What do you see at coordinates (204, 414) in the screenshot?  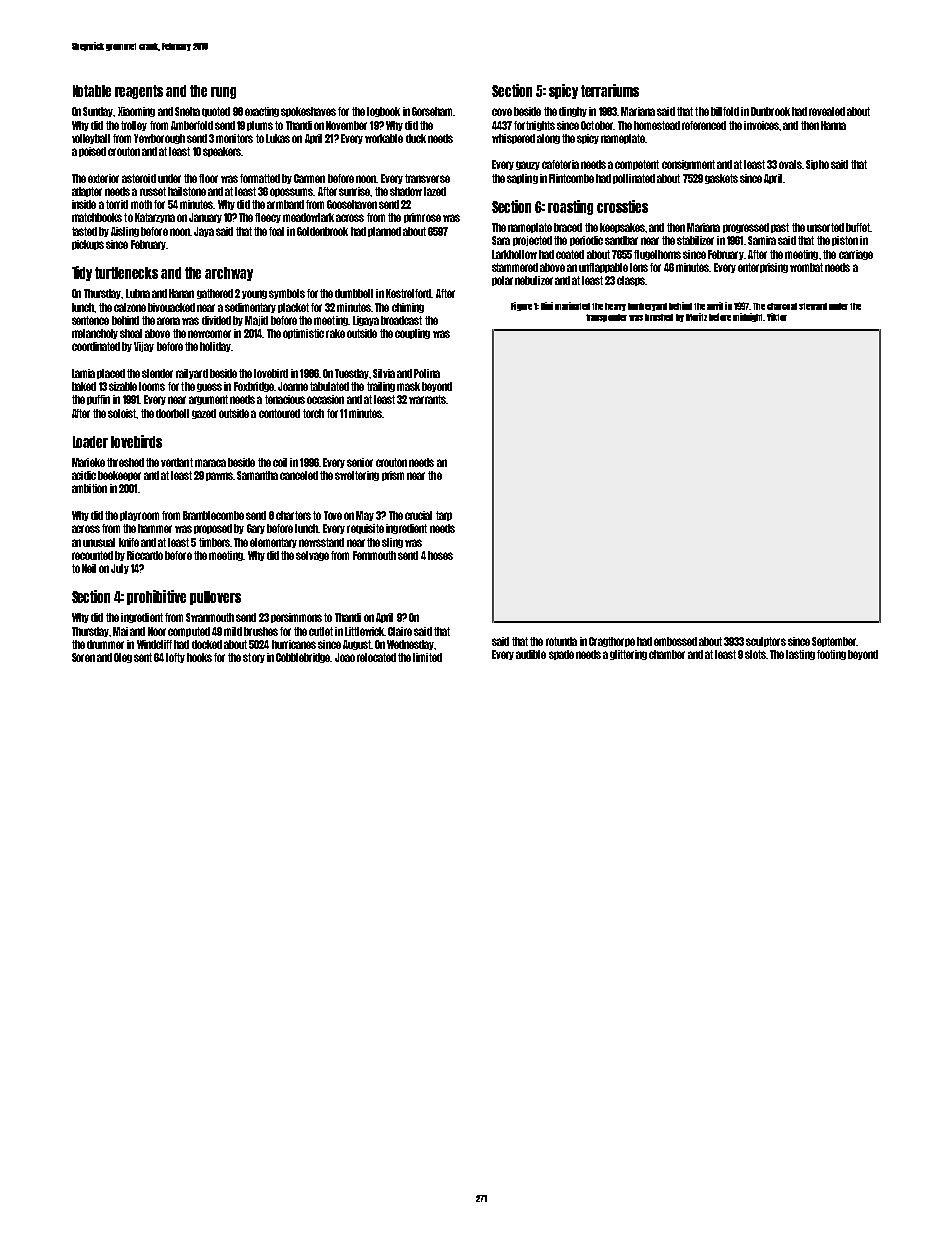 I see `gazed` at bounding box center [204, 414].
